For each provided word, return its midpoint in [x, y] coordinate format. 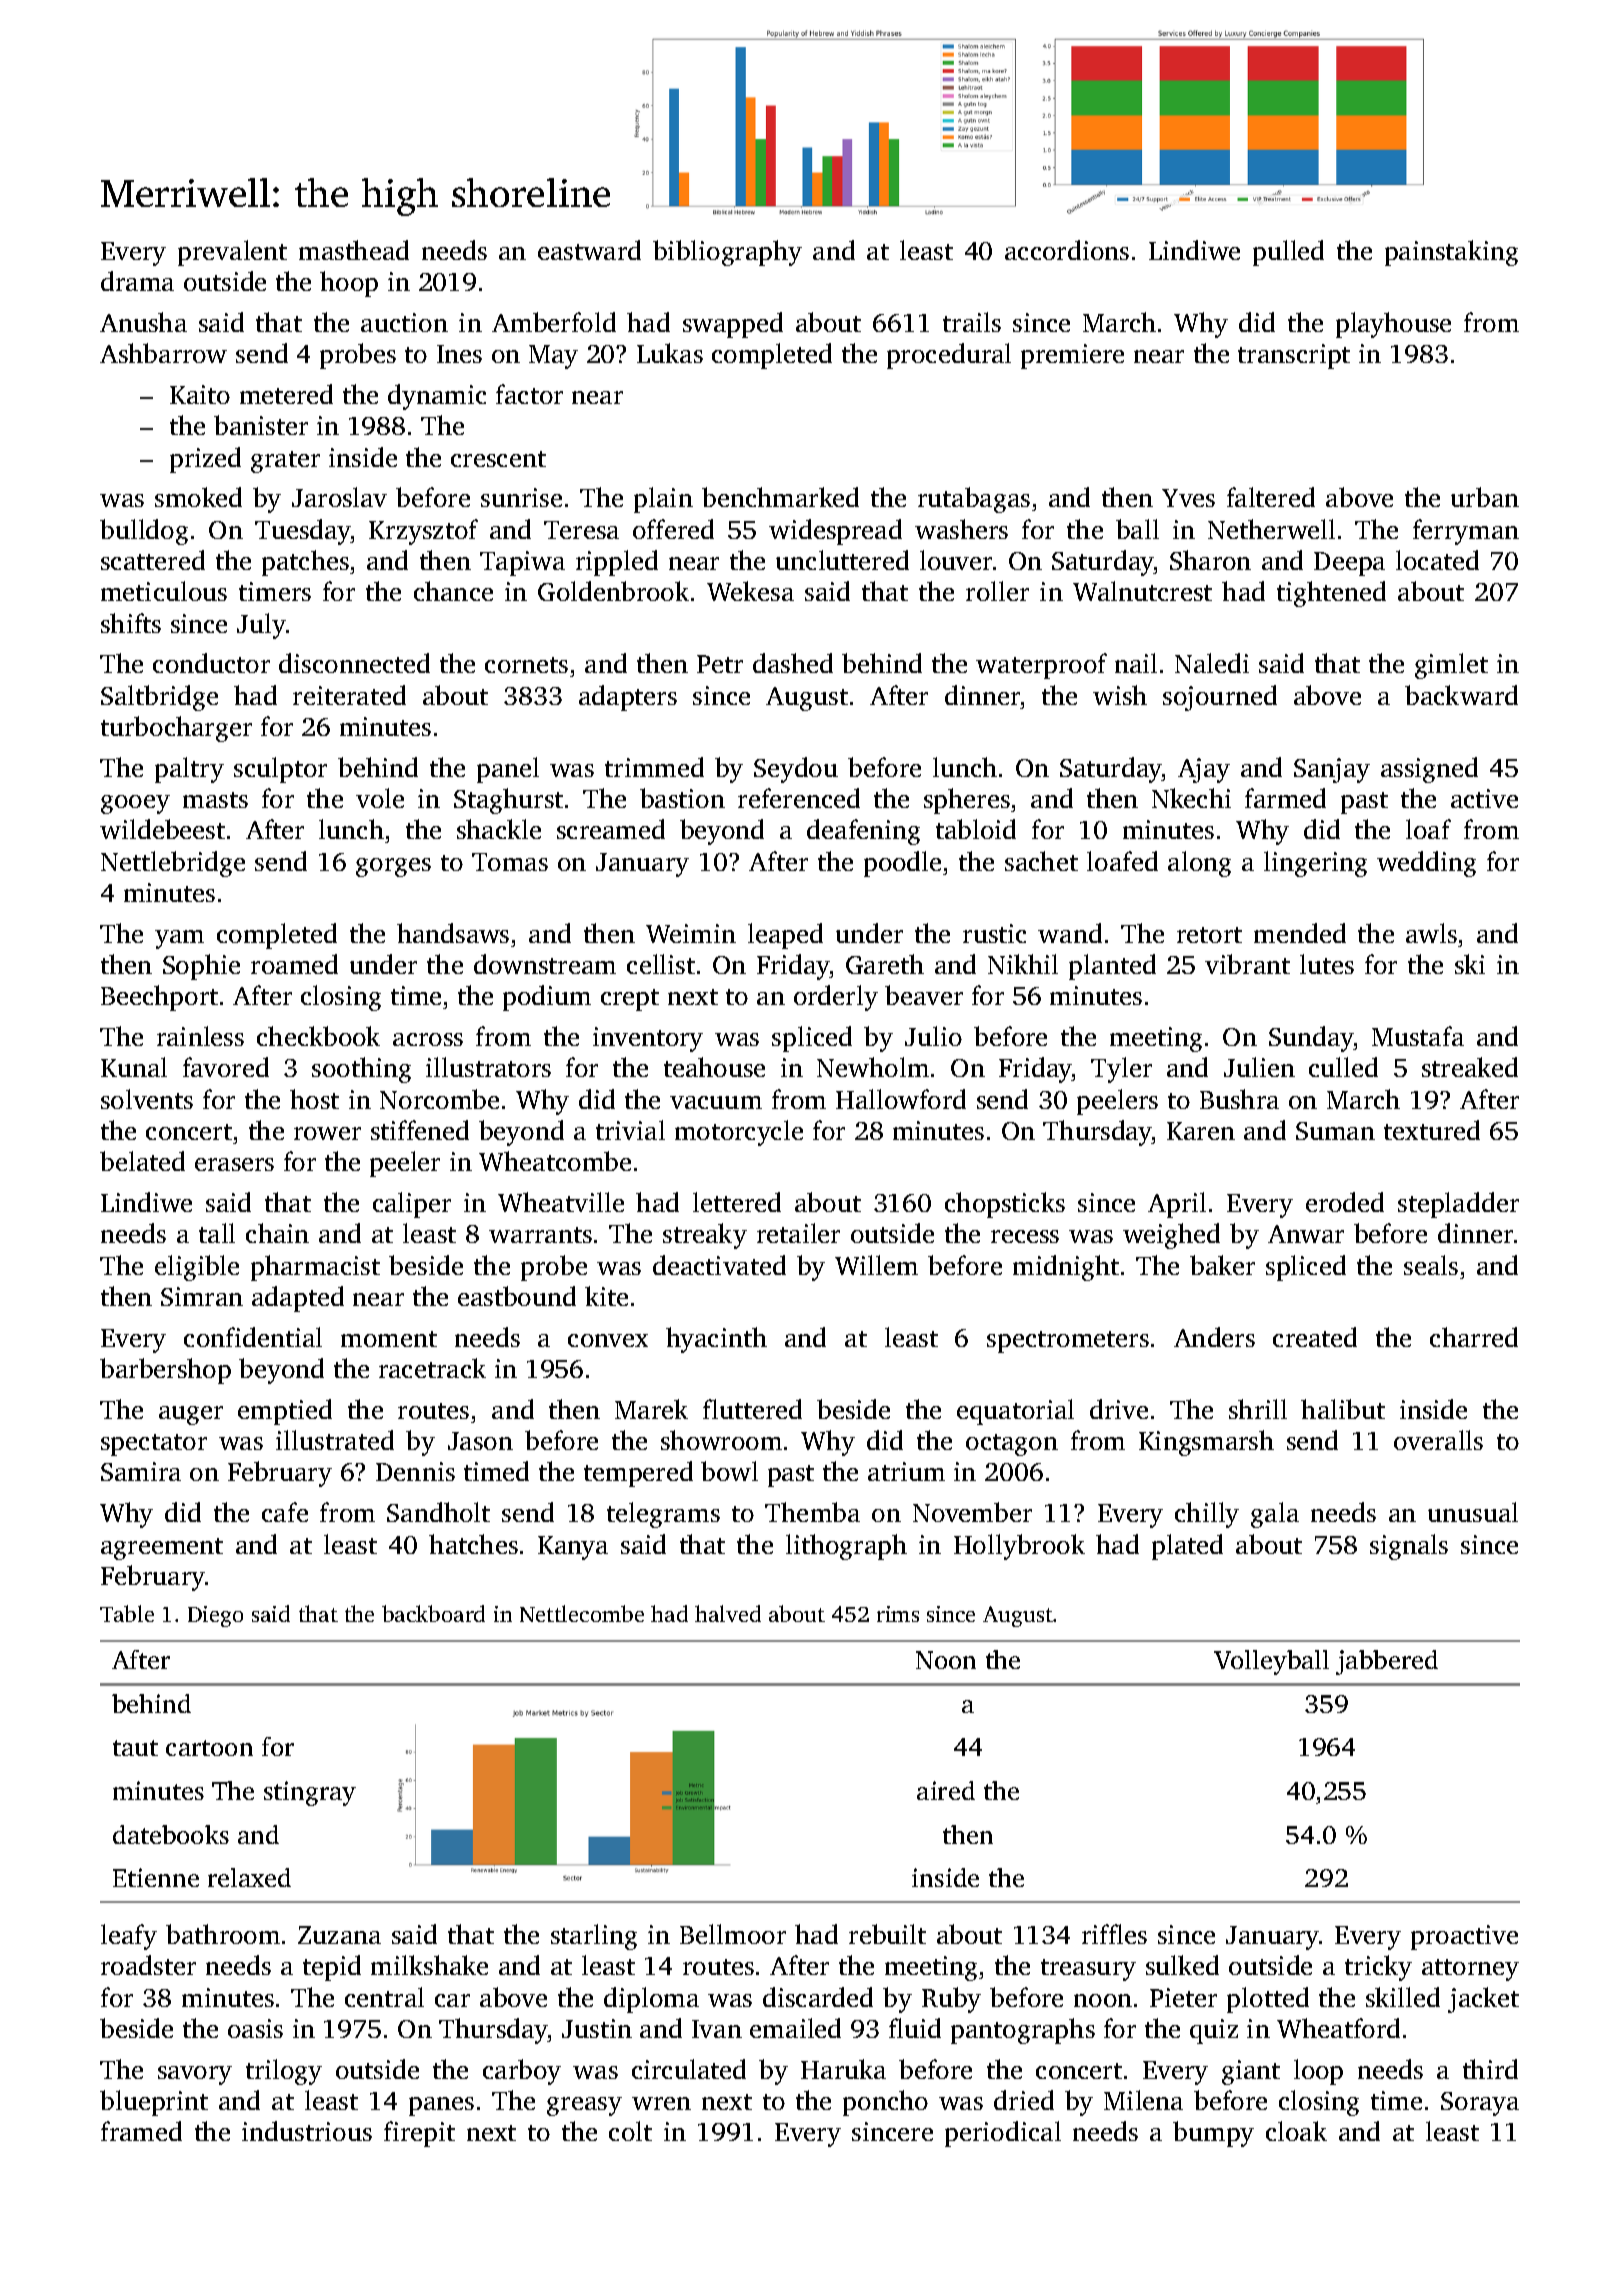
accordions [1067, 250]
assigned [1429, 770]
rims [898, 1614]
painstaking [1451, 253]
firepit [419, 2134]
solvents [147, 1099]
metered [286, 394]
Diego [215, 1616]
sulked [1182, 1965]
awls [1431, 933]
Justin [597, 2028]
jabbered [1387, 1662]
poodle [902, 864]
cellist [661, 964]
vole [380, 798]
